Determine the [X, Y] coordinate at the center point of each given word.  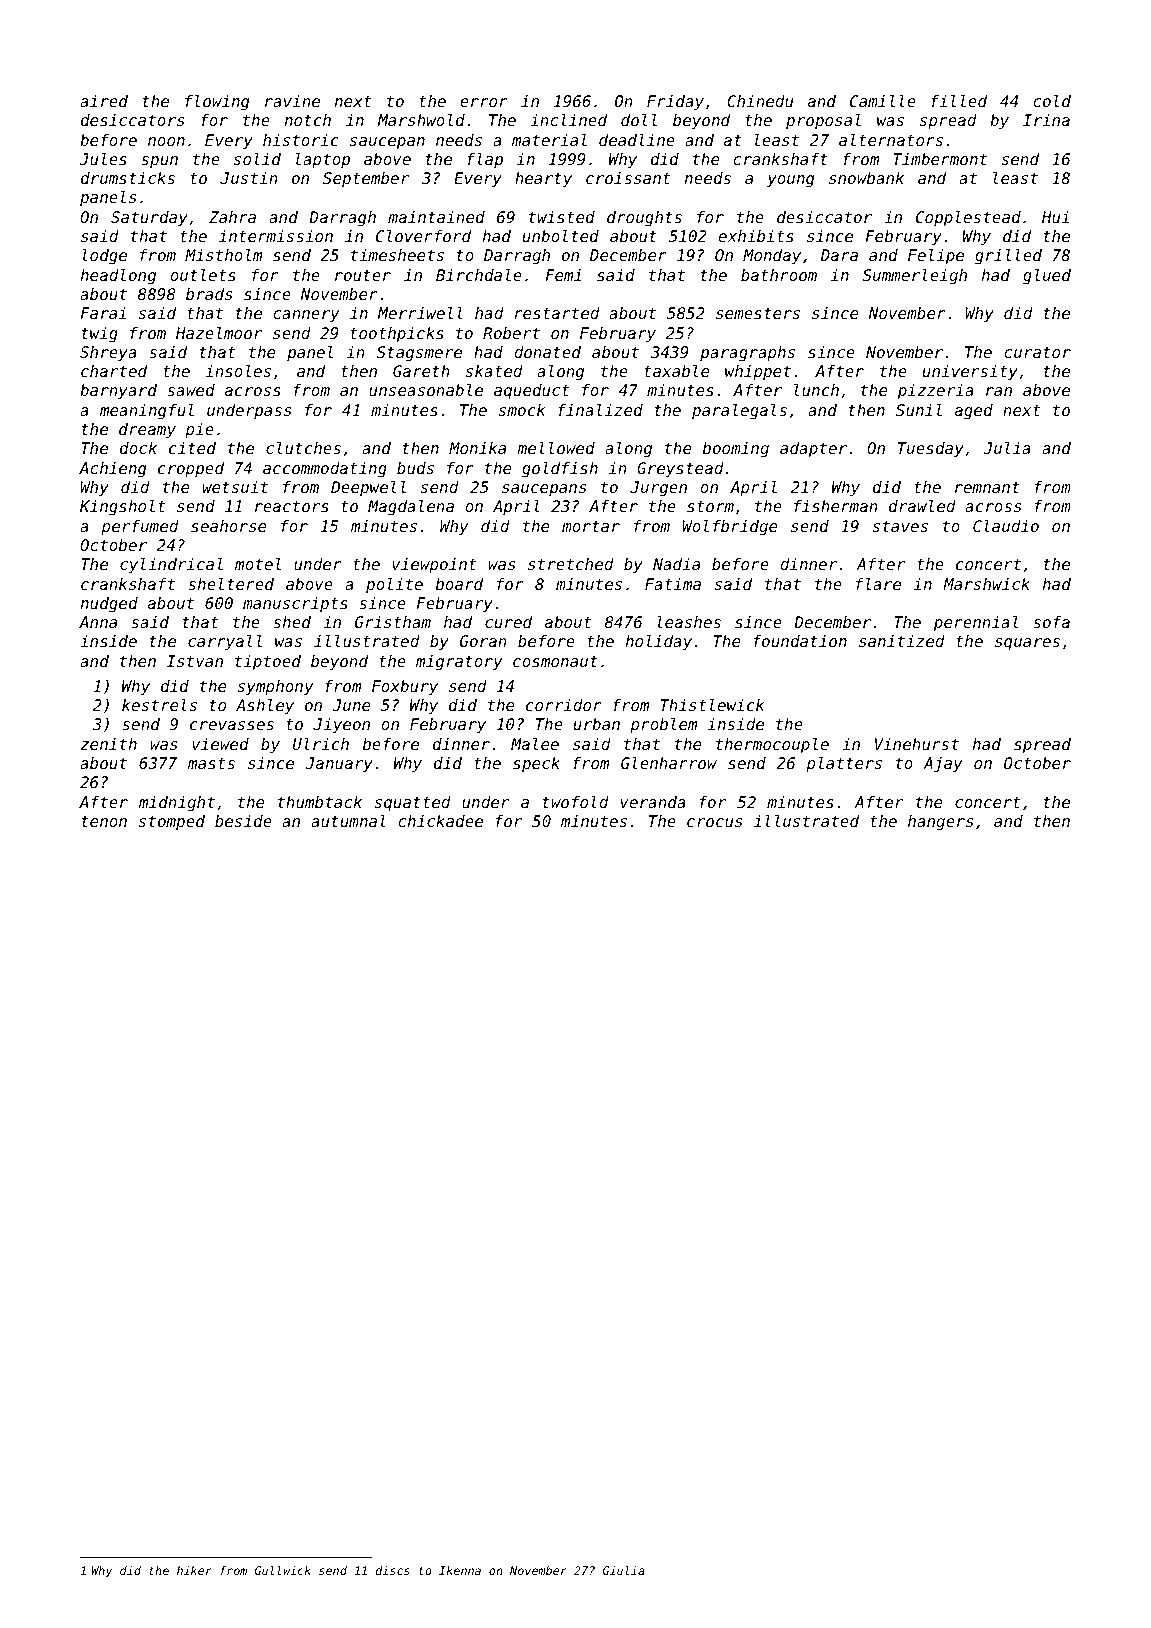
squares [1027, 644]
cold [1052, 101]
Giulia [623, 1570]
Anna [98, 622]
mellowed [556, 448]
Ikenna [460, 1570]
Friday [675, 103]
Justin [249, 178]
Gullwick [283, 1570]
